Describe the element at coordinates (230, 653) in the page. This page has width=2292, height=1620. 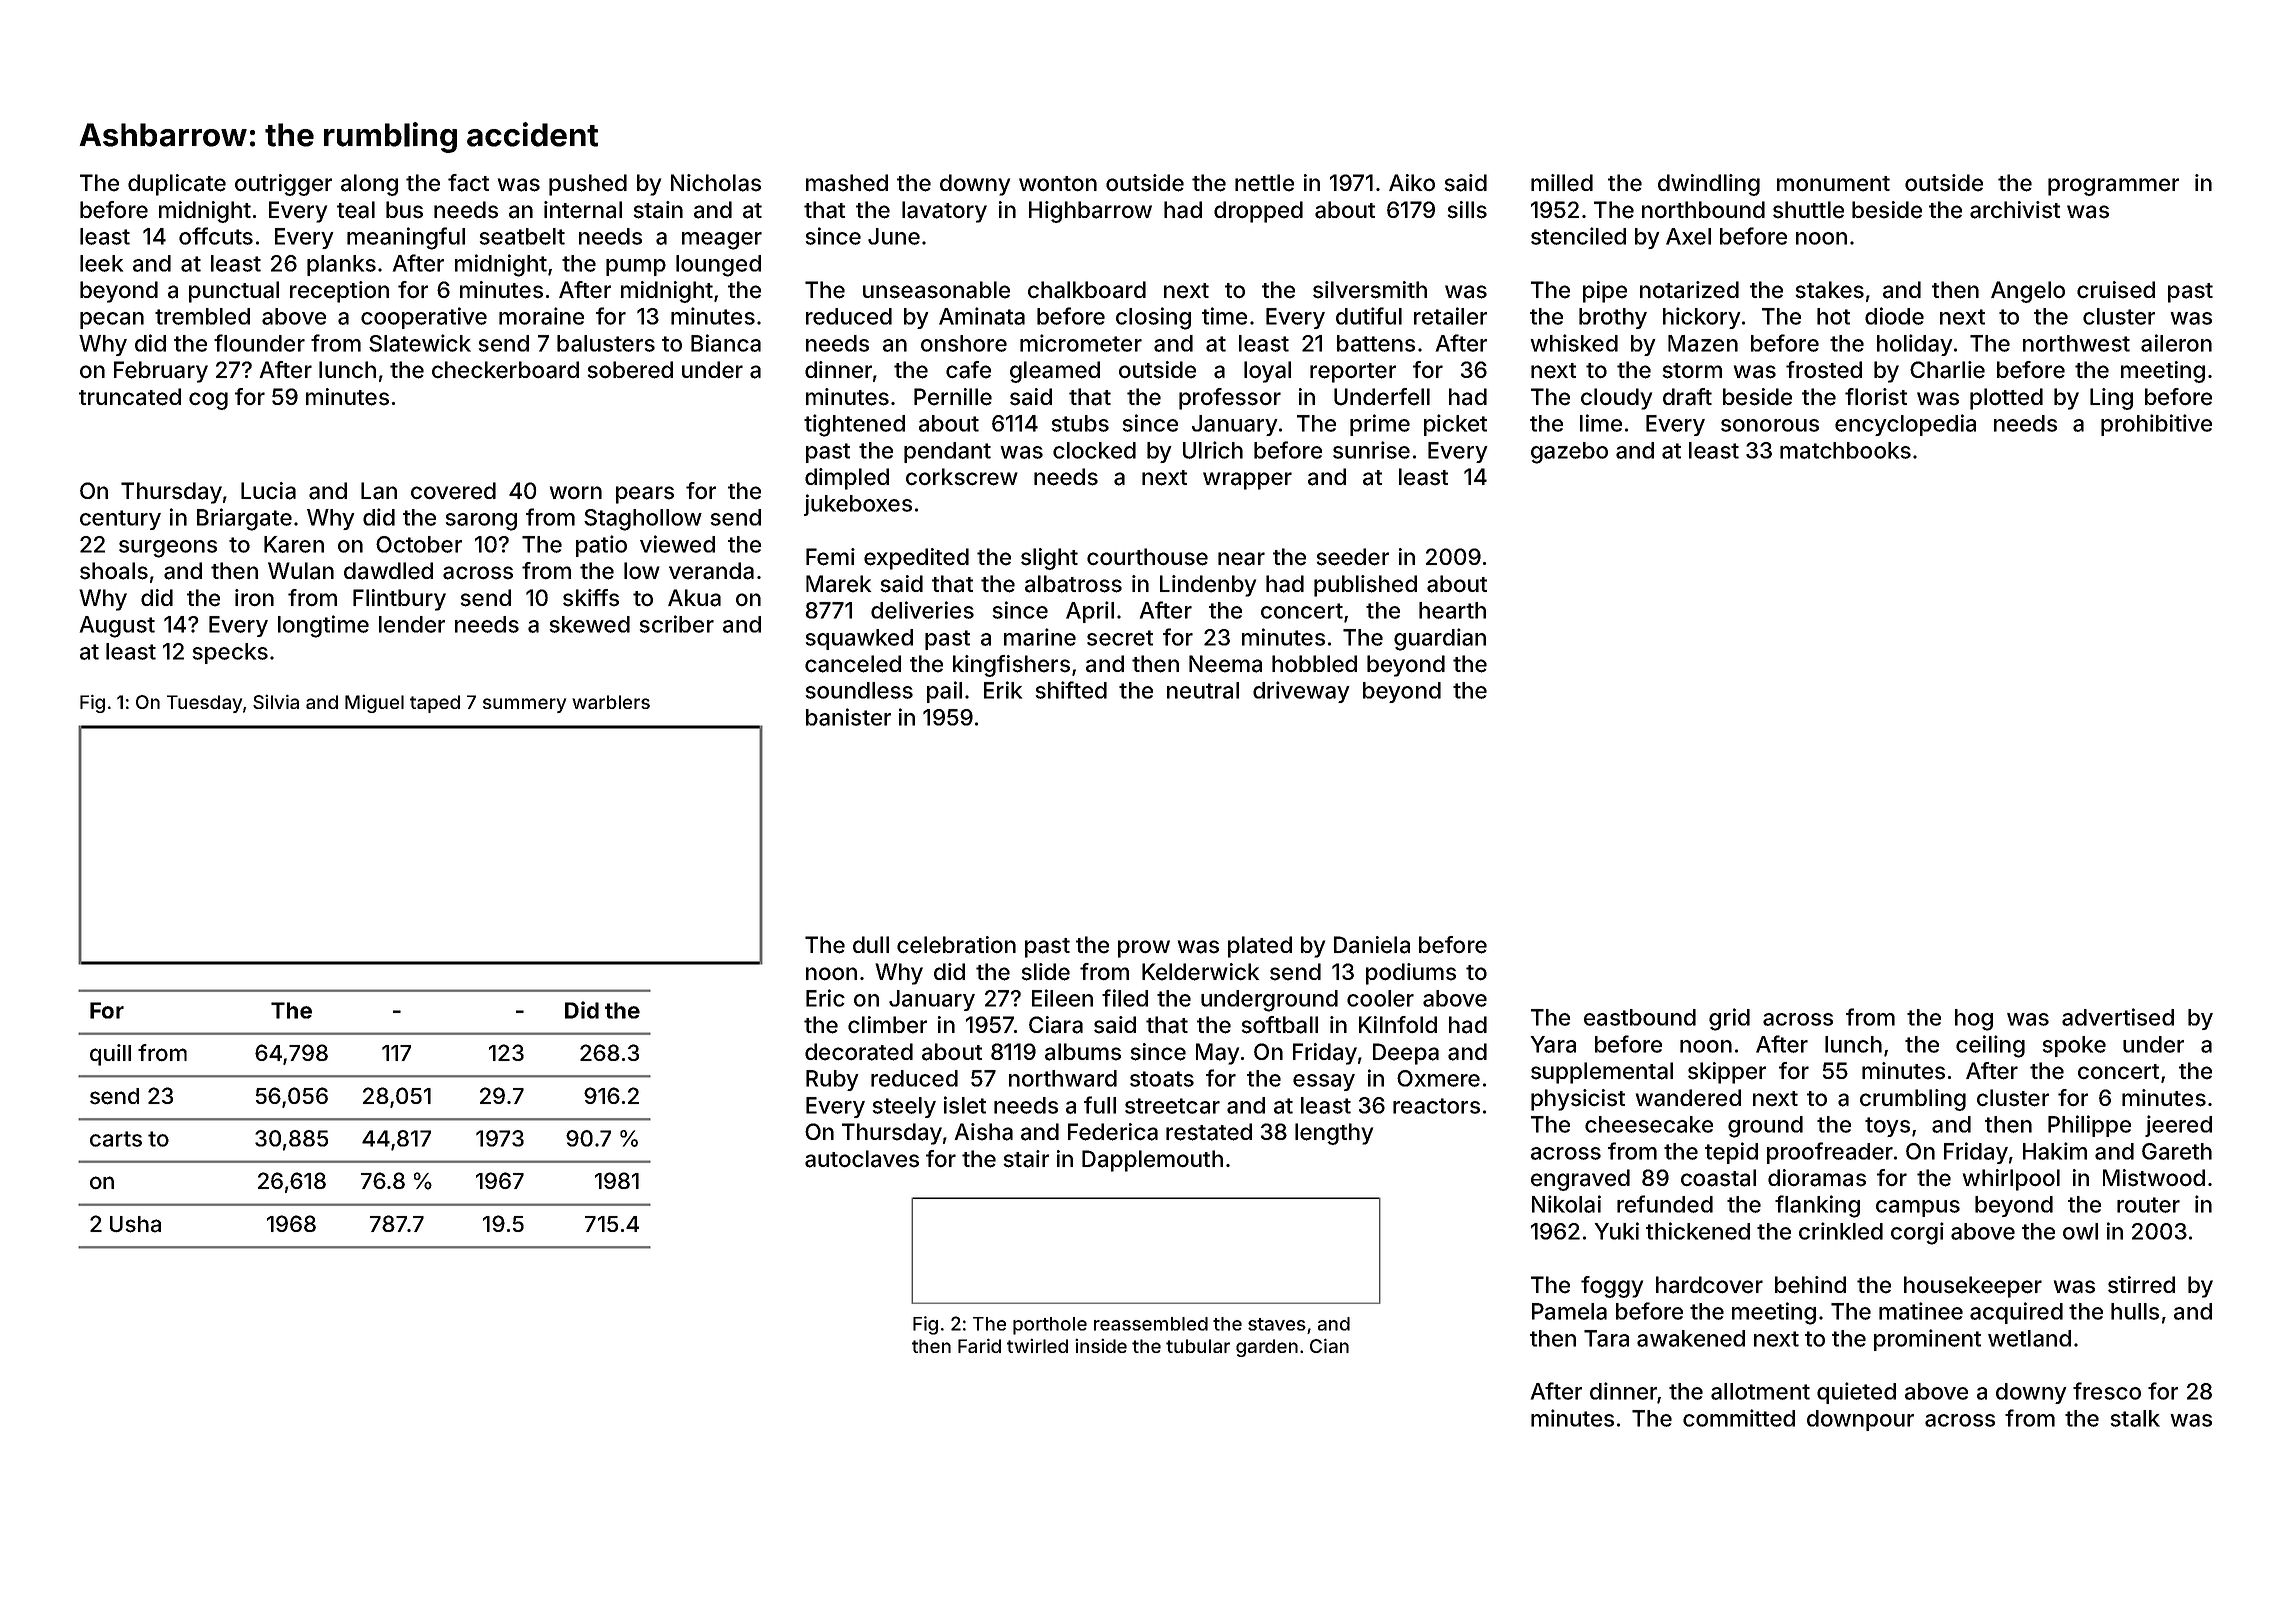
I see `specks` at that location.
